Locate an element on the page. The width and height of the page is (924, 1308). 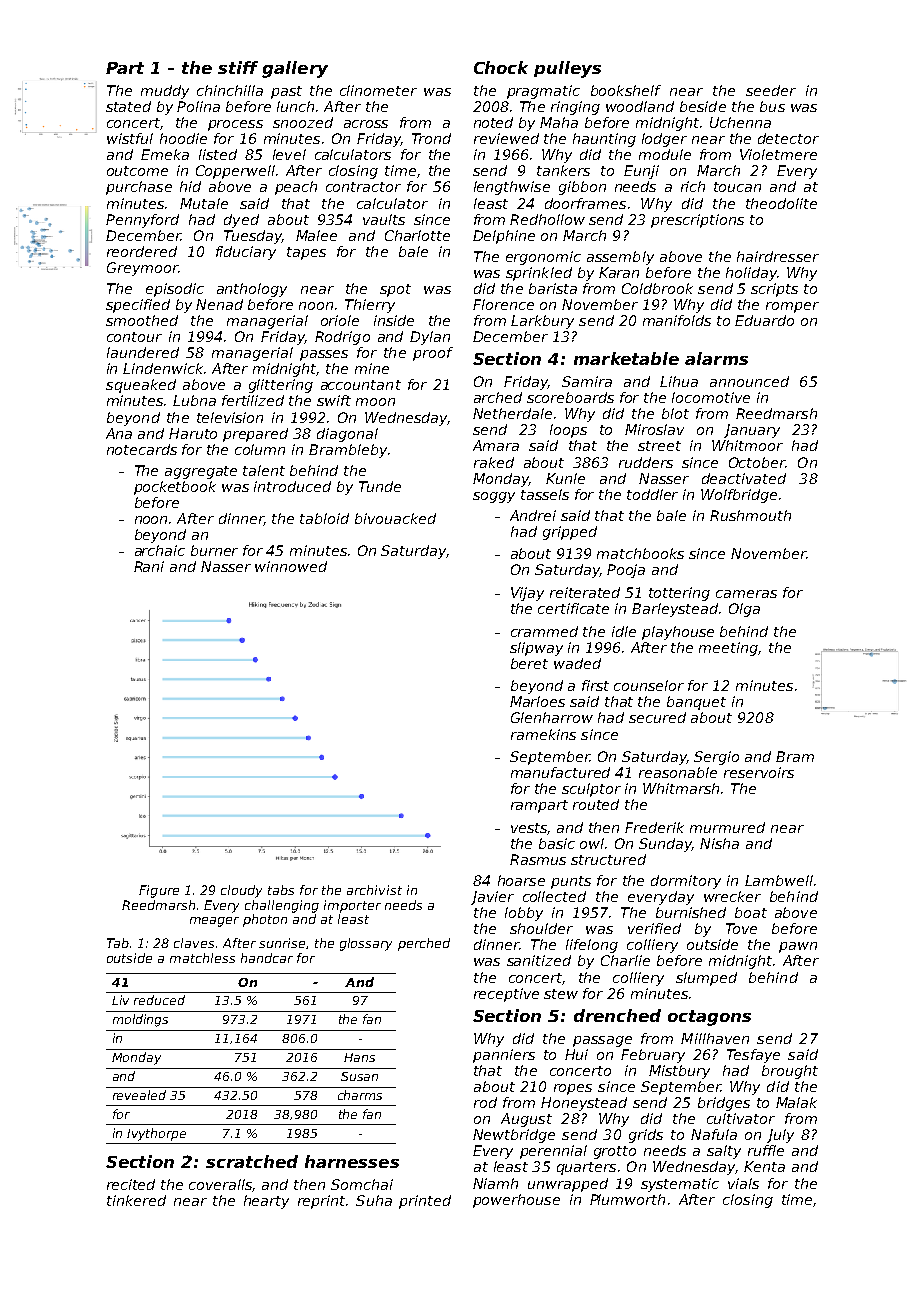
Charlotte is located at coordinates (417, 235).
